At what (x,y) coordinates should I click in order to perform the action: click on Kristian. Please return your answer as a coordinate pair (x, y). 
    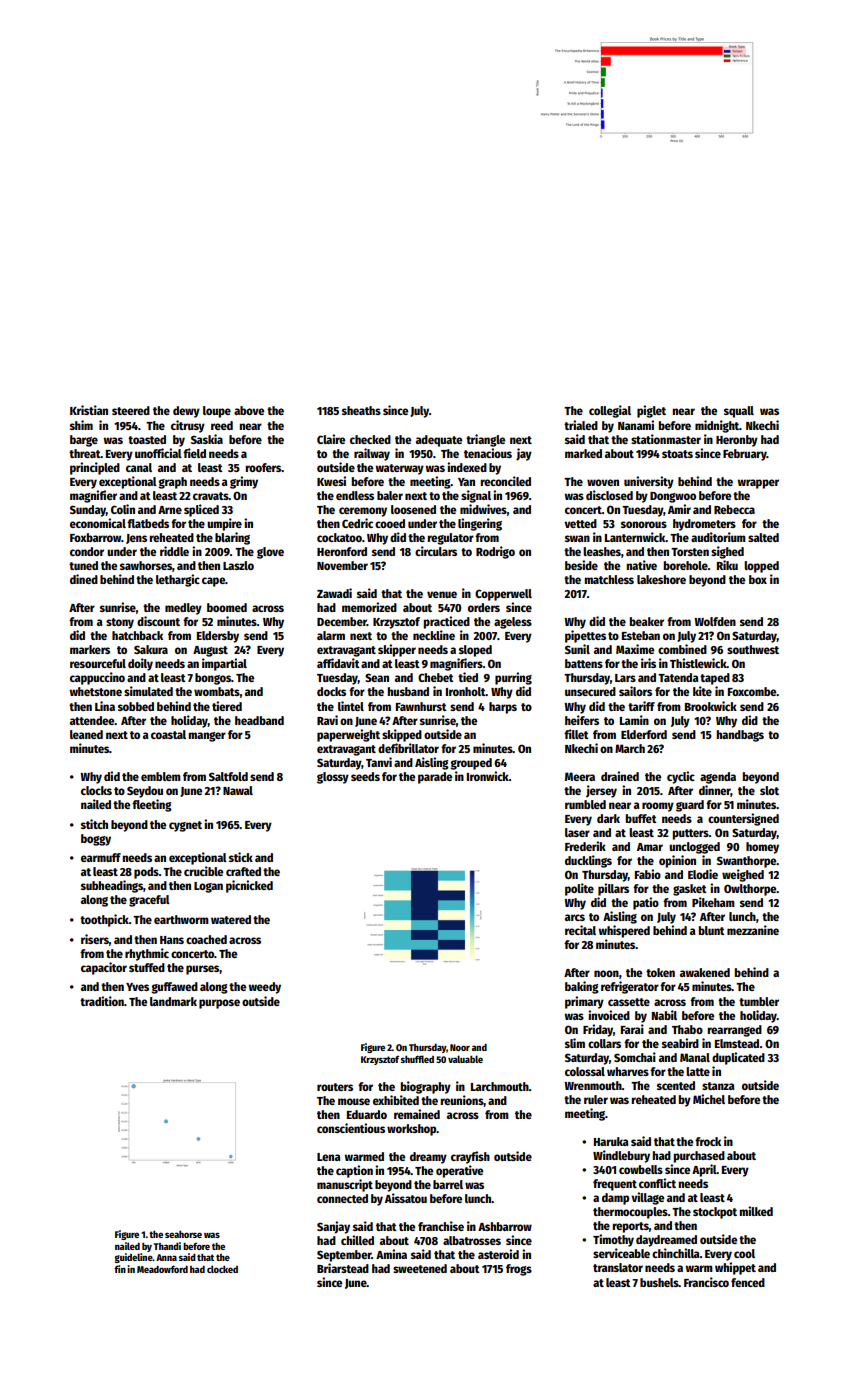
    Looking at the image, I should click on (89, 410).
